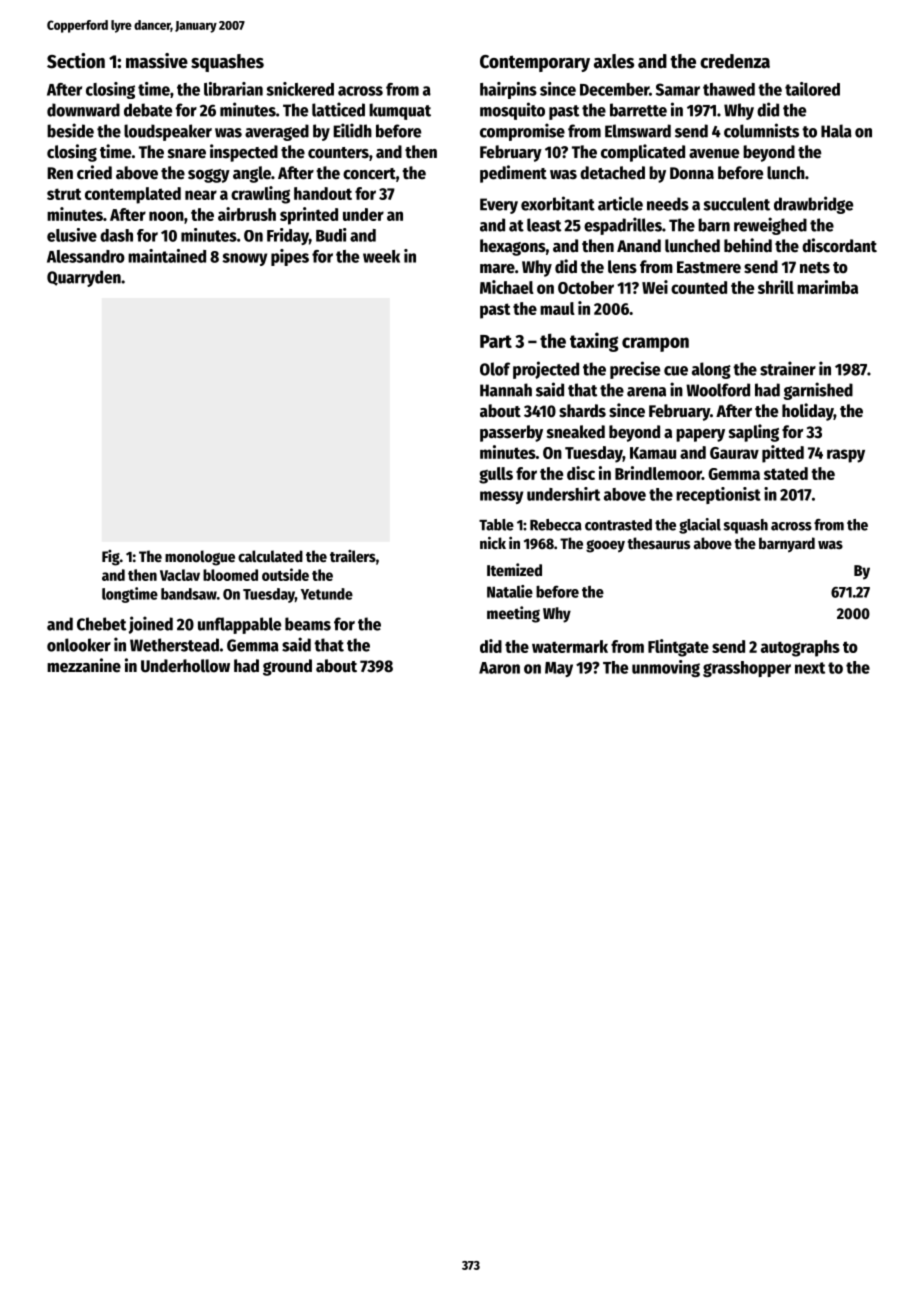  What do you see at coordinates (510, 591) in the document?
I see `Natalie` at bounding box center [510, 591].
